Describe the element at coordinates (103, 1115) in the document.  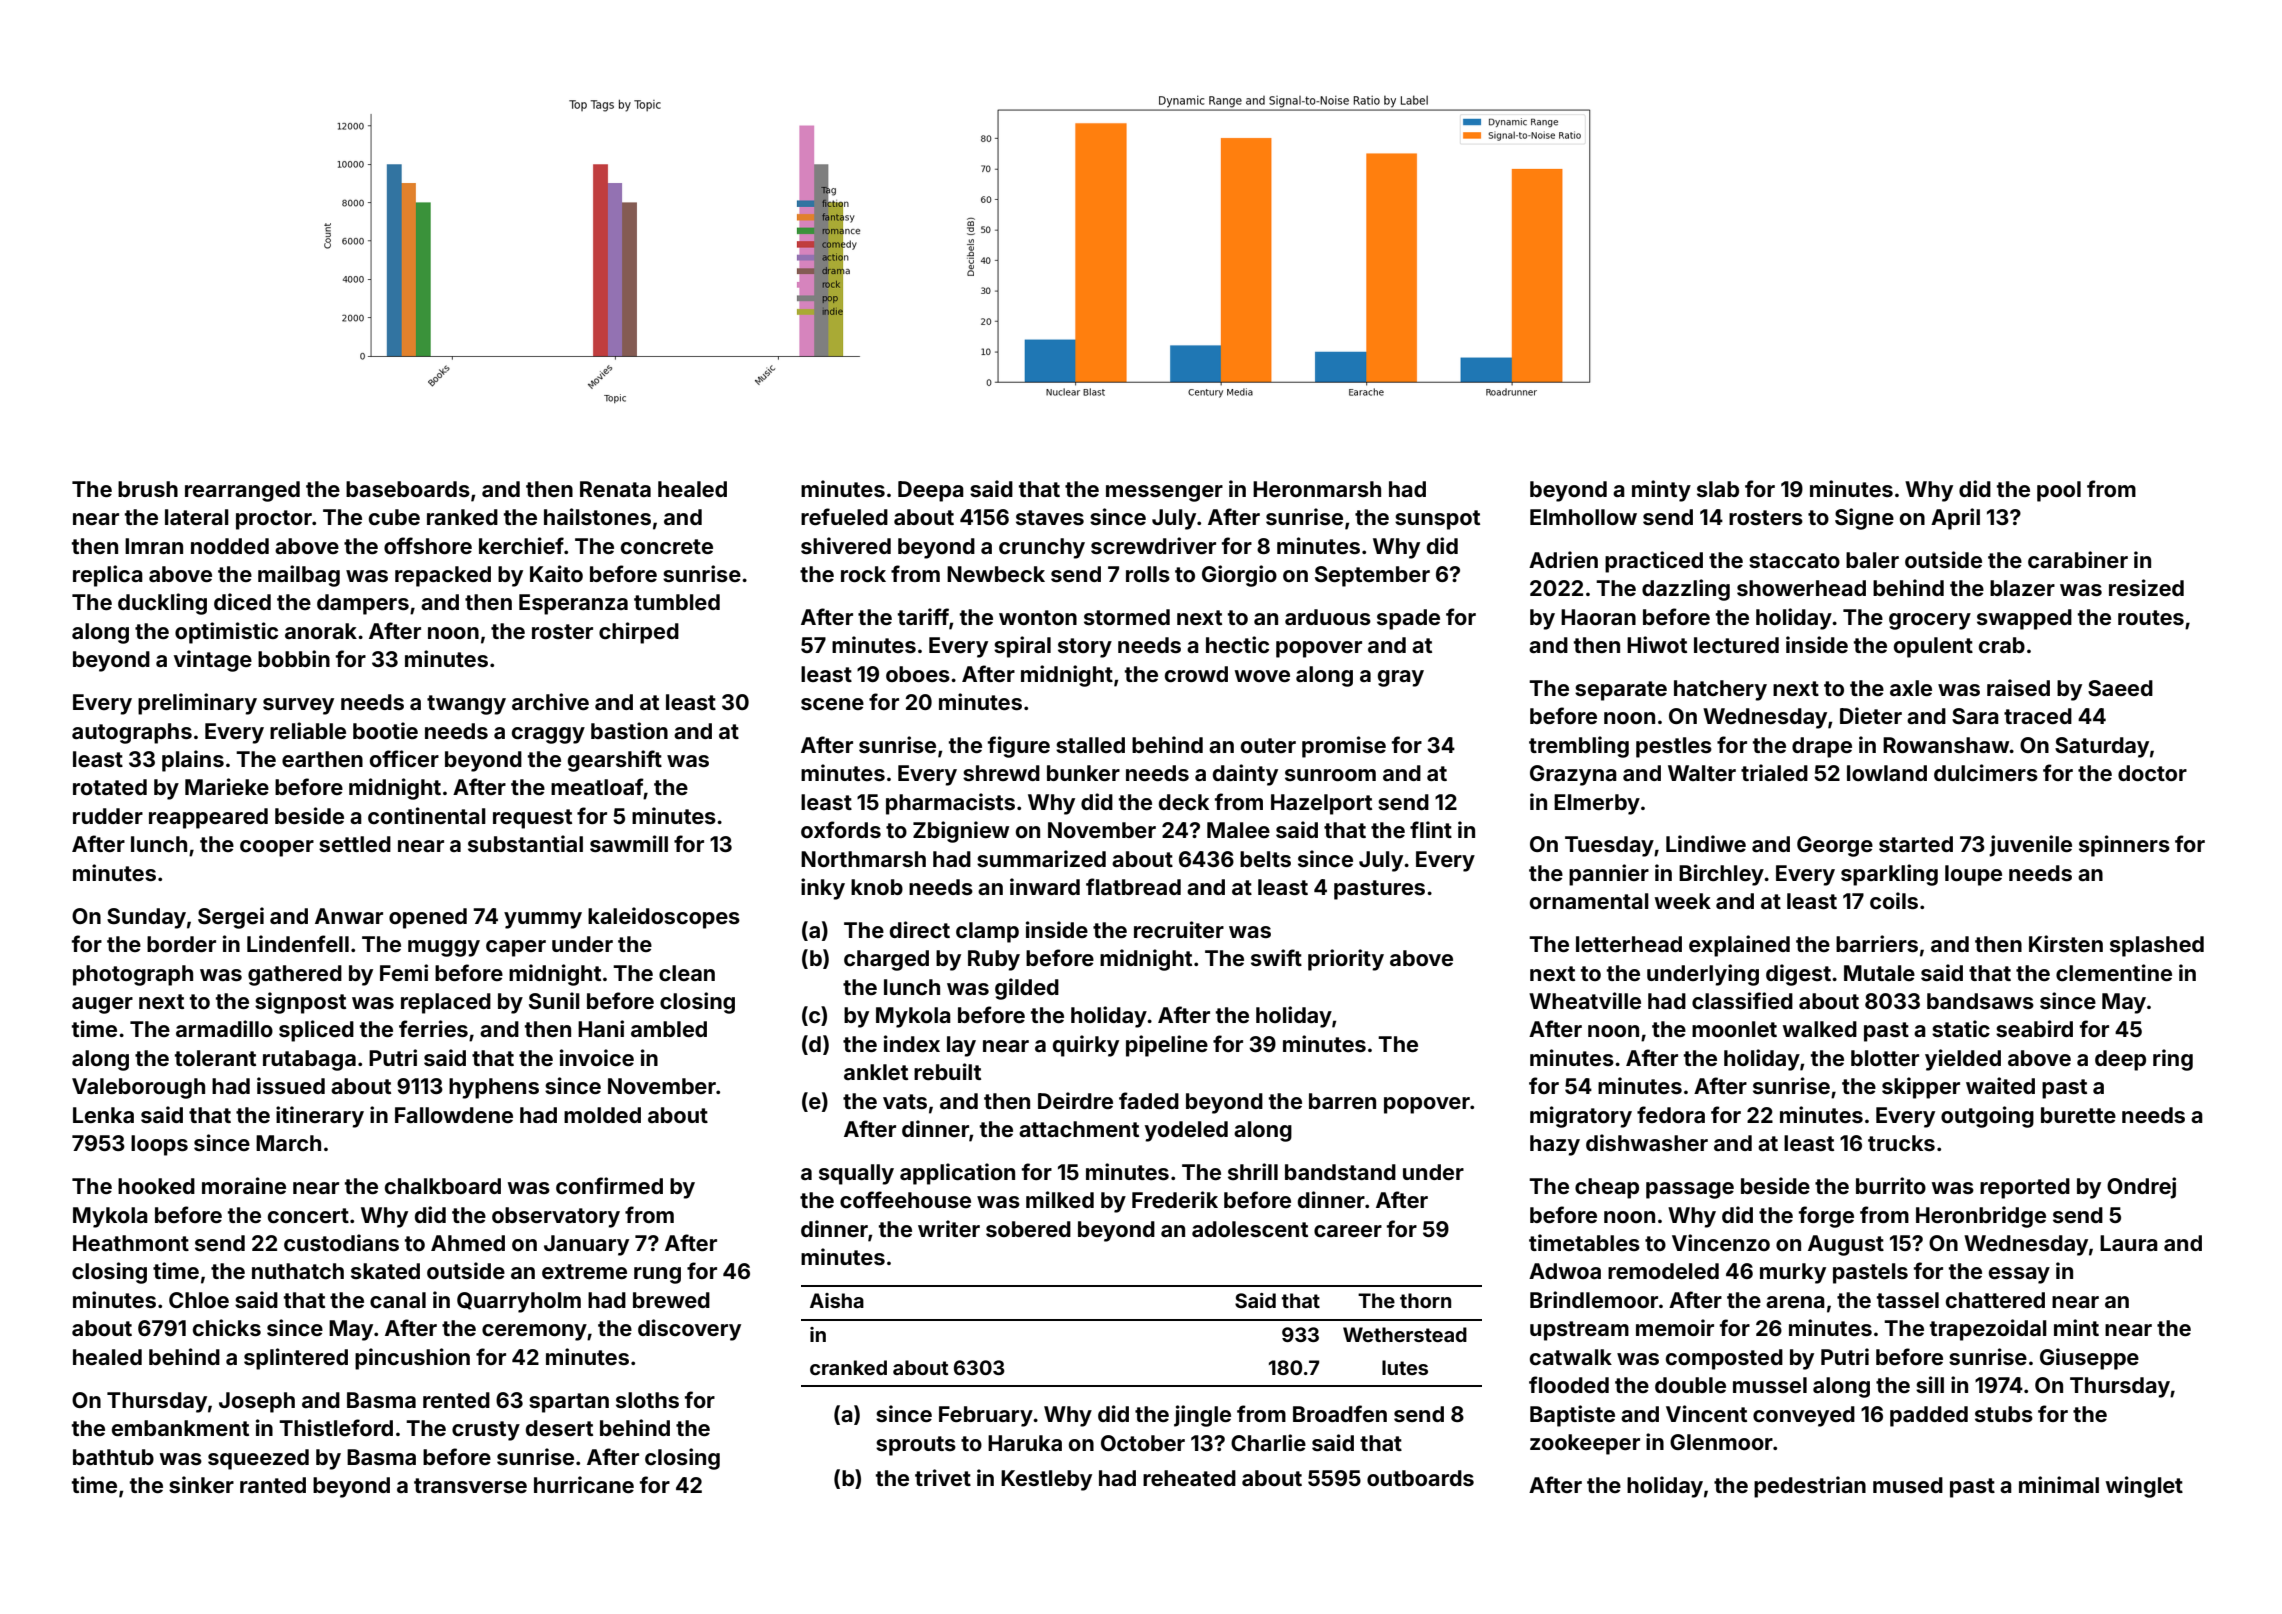
I see `Lenka` at that location.
